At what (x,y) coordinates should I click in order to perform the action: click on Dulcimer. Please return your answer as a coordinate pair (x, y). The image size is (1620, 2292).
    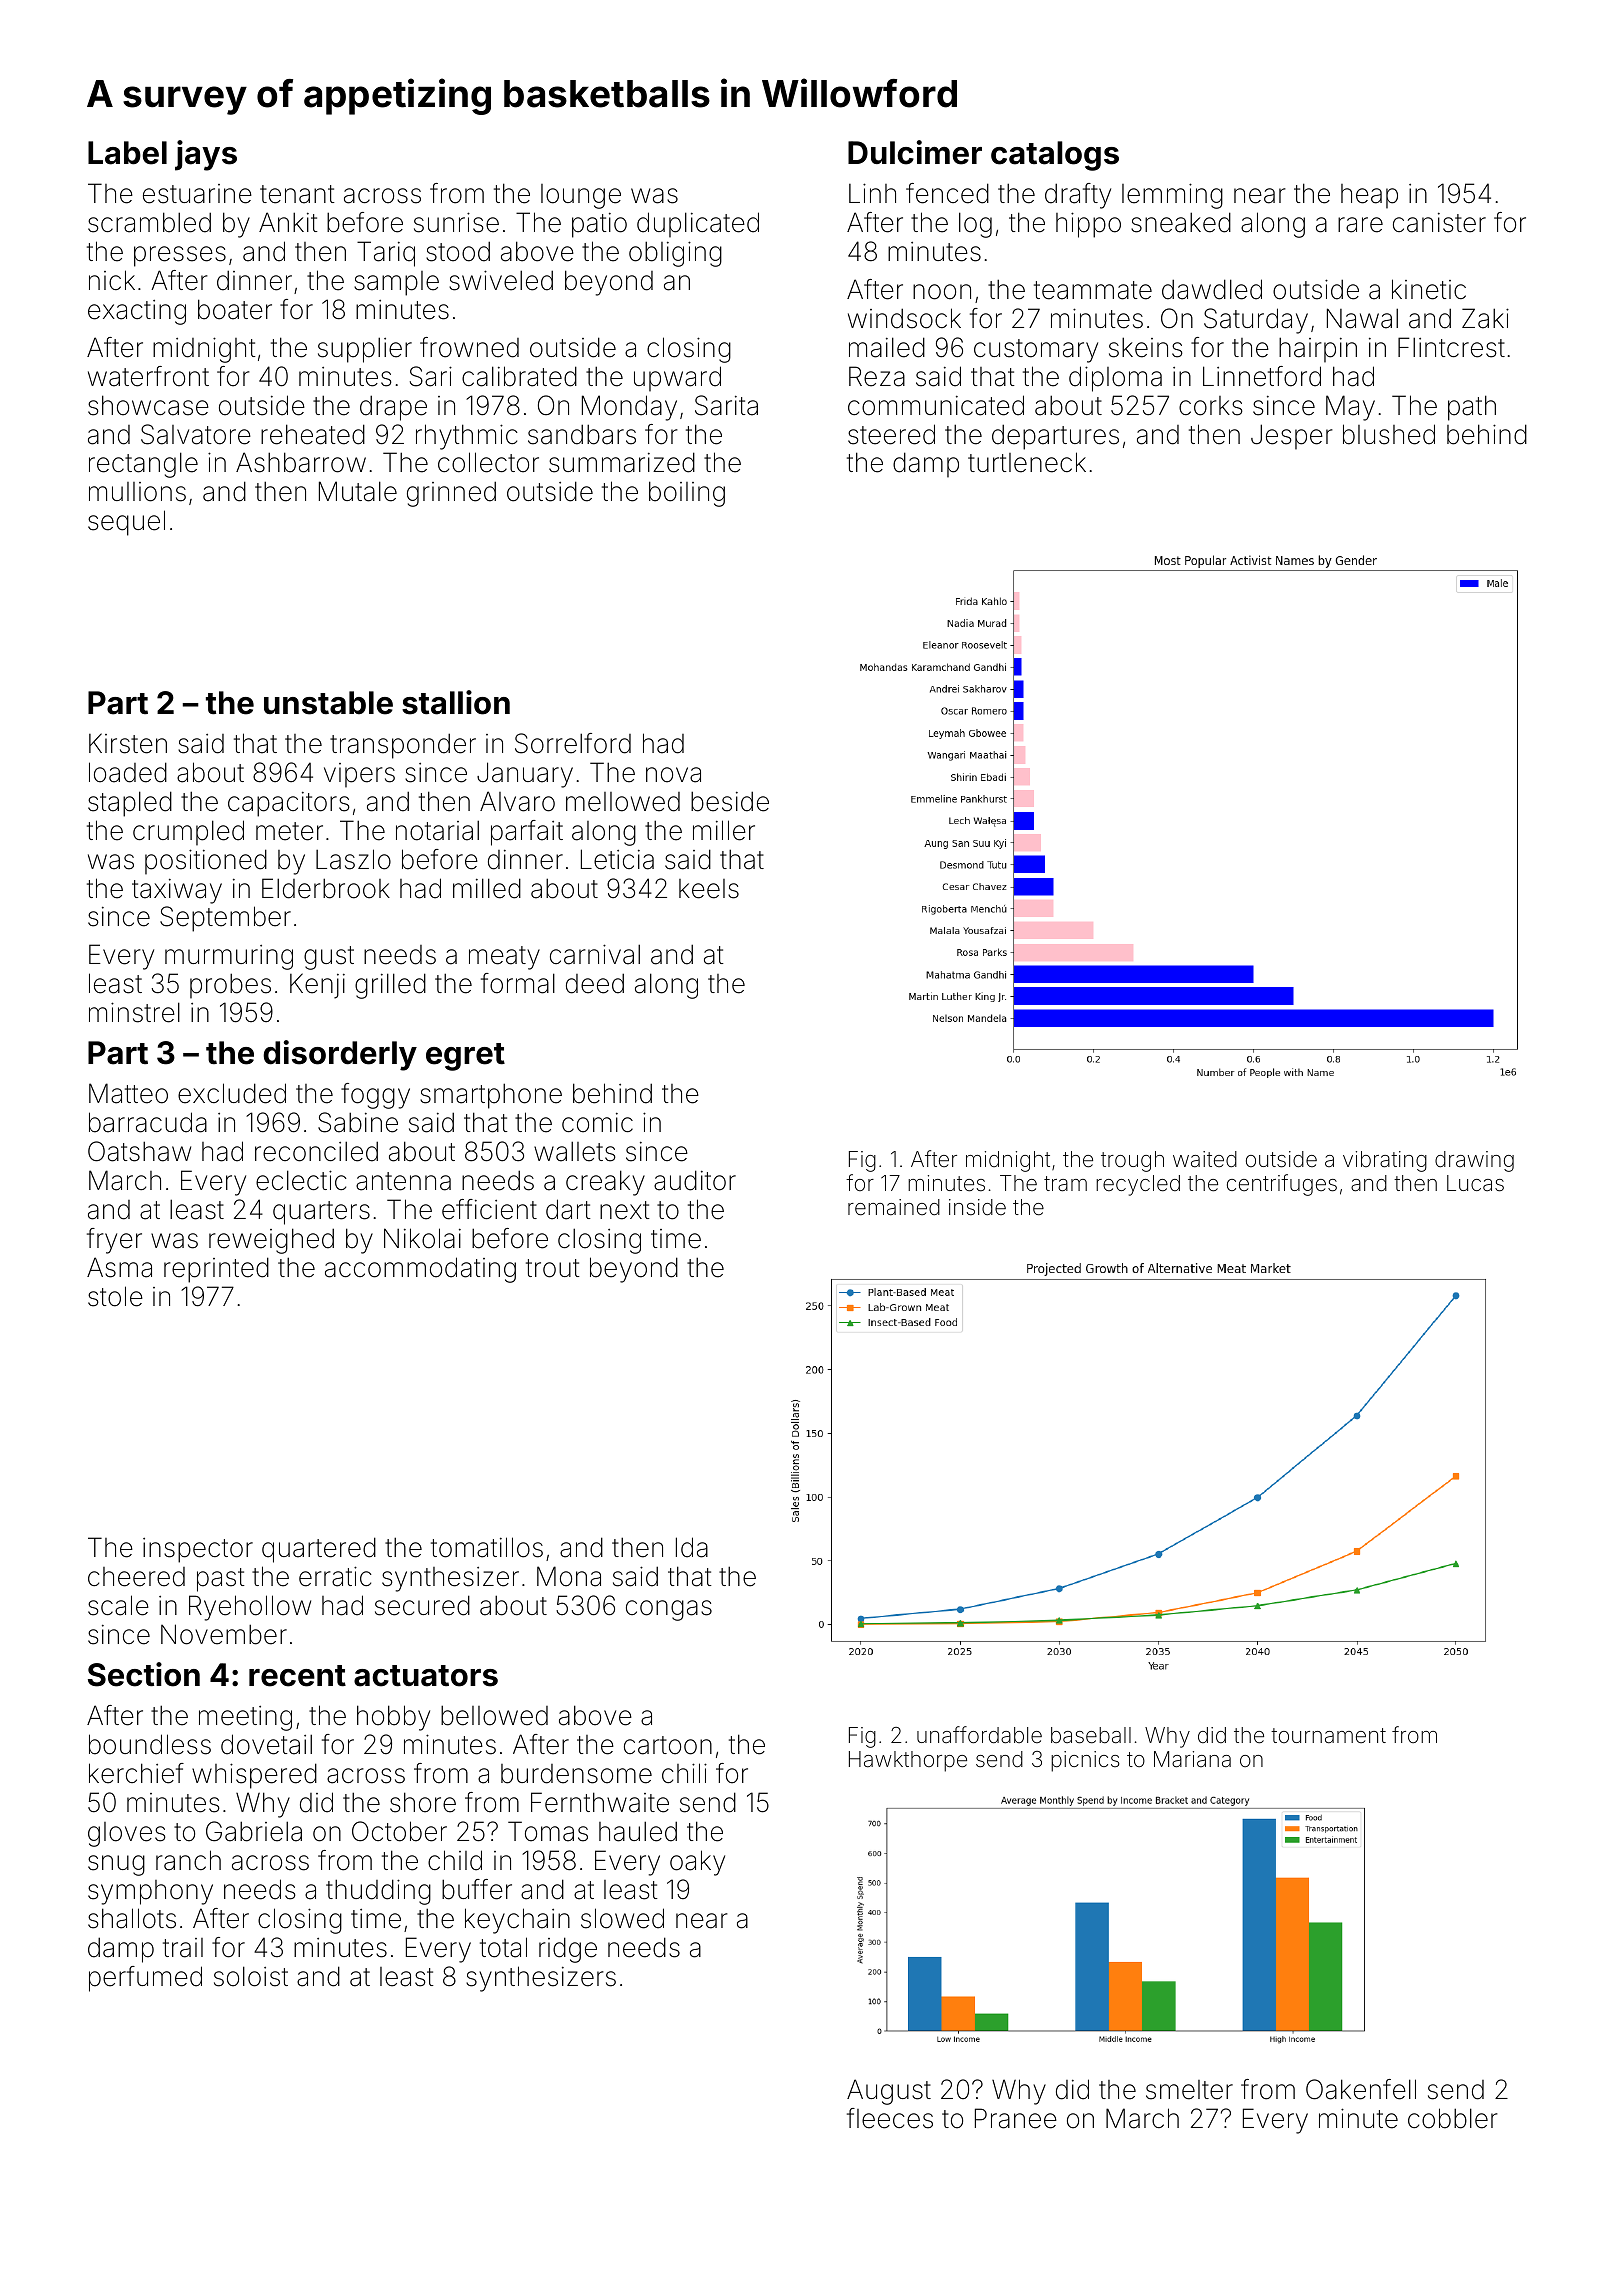
    Looking at the image, I should click on (915, 152).
